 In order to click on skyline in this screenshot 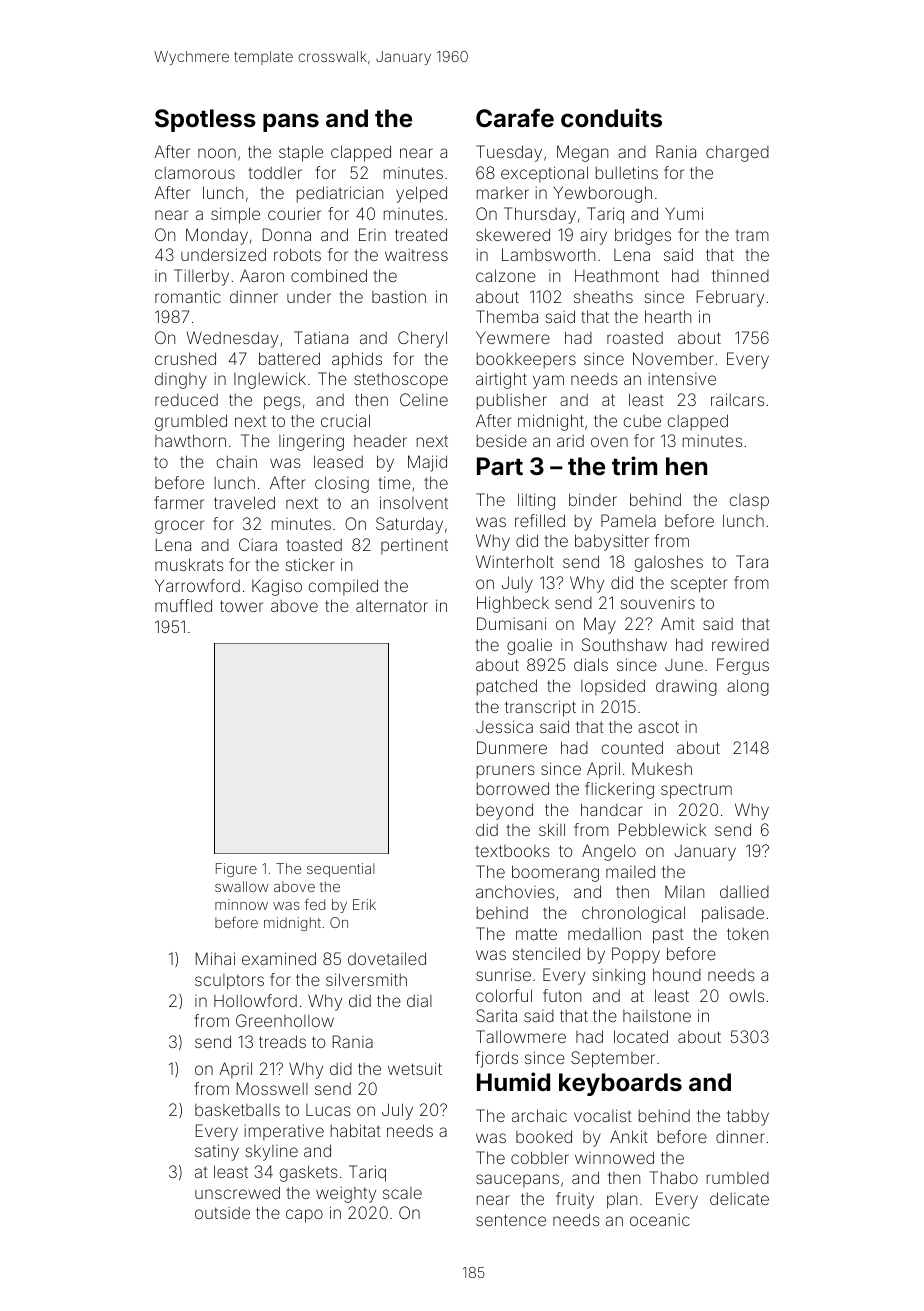, I will do `click(272, 1153)`.
